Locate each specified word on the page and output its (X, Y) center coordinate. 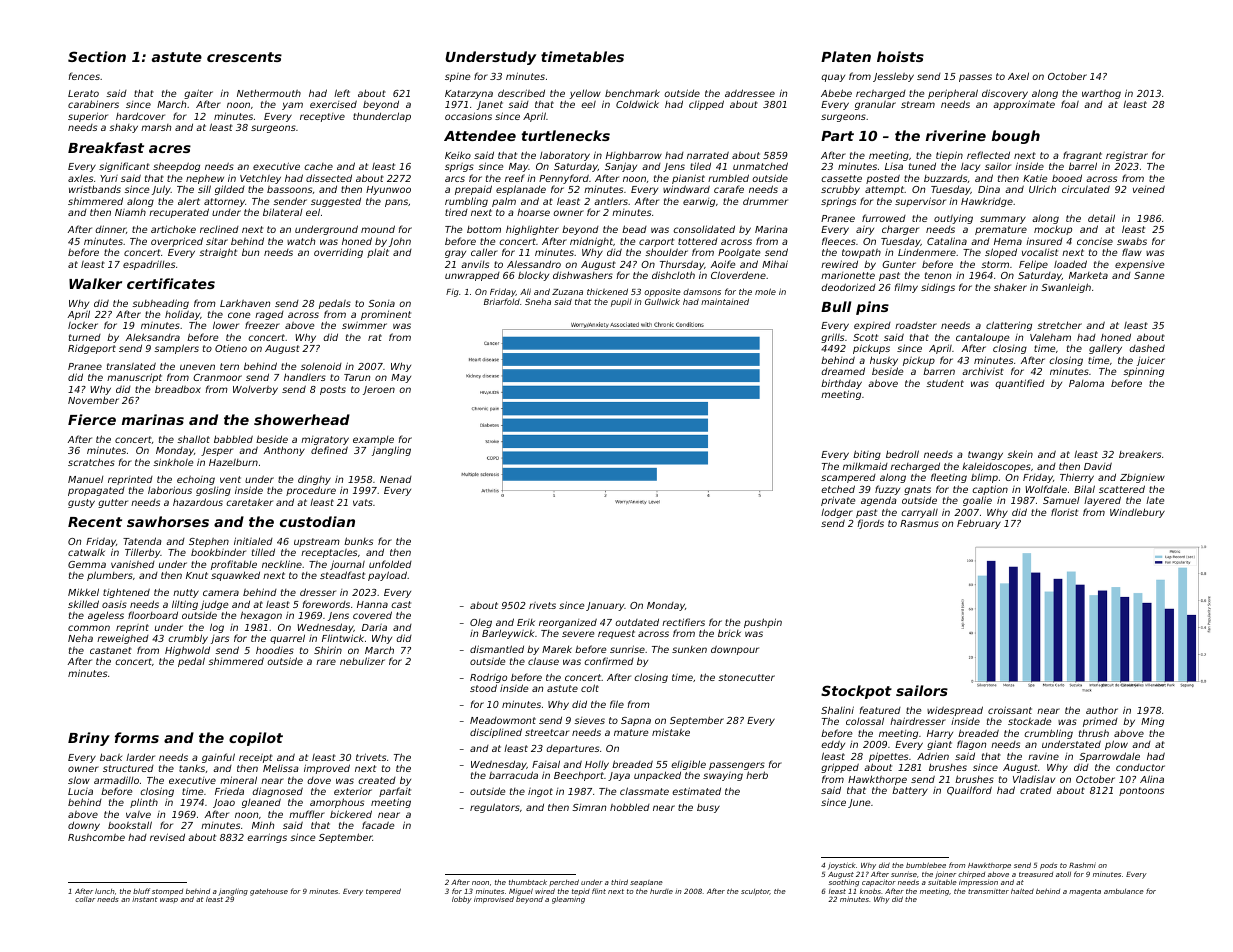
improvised (494, 899)
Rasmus (919, 523)
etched (838, 489)
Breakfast (106, 147)
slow (79, 780)
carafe (729, 189)
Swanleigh (1066, 288)
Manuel (85, 479)
